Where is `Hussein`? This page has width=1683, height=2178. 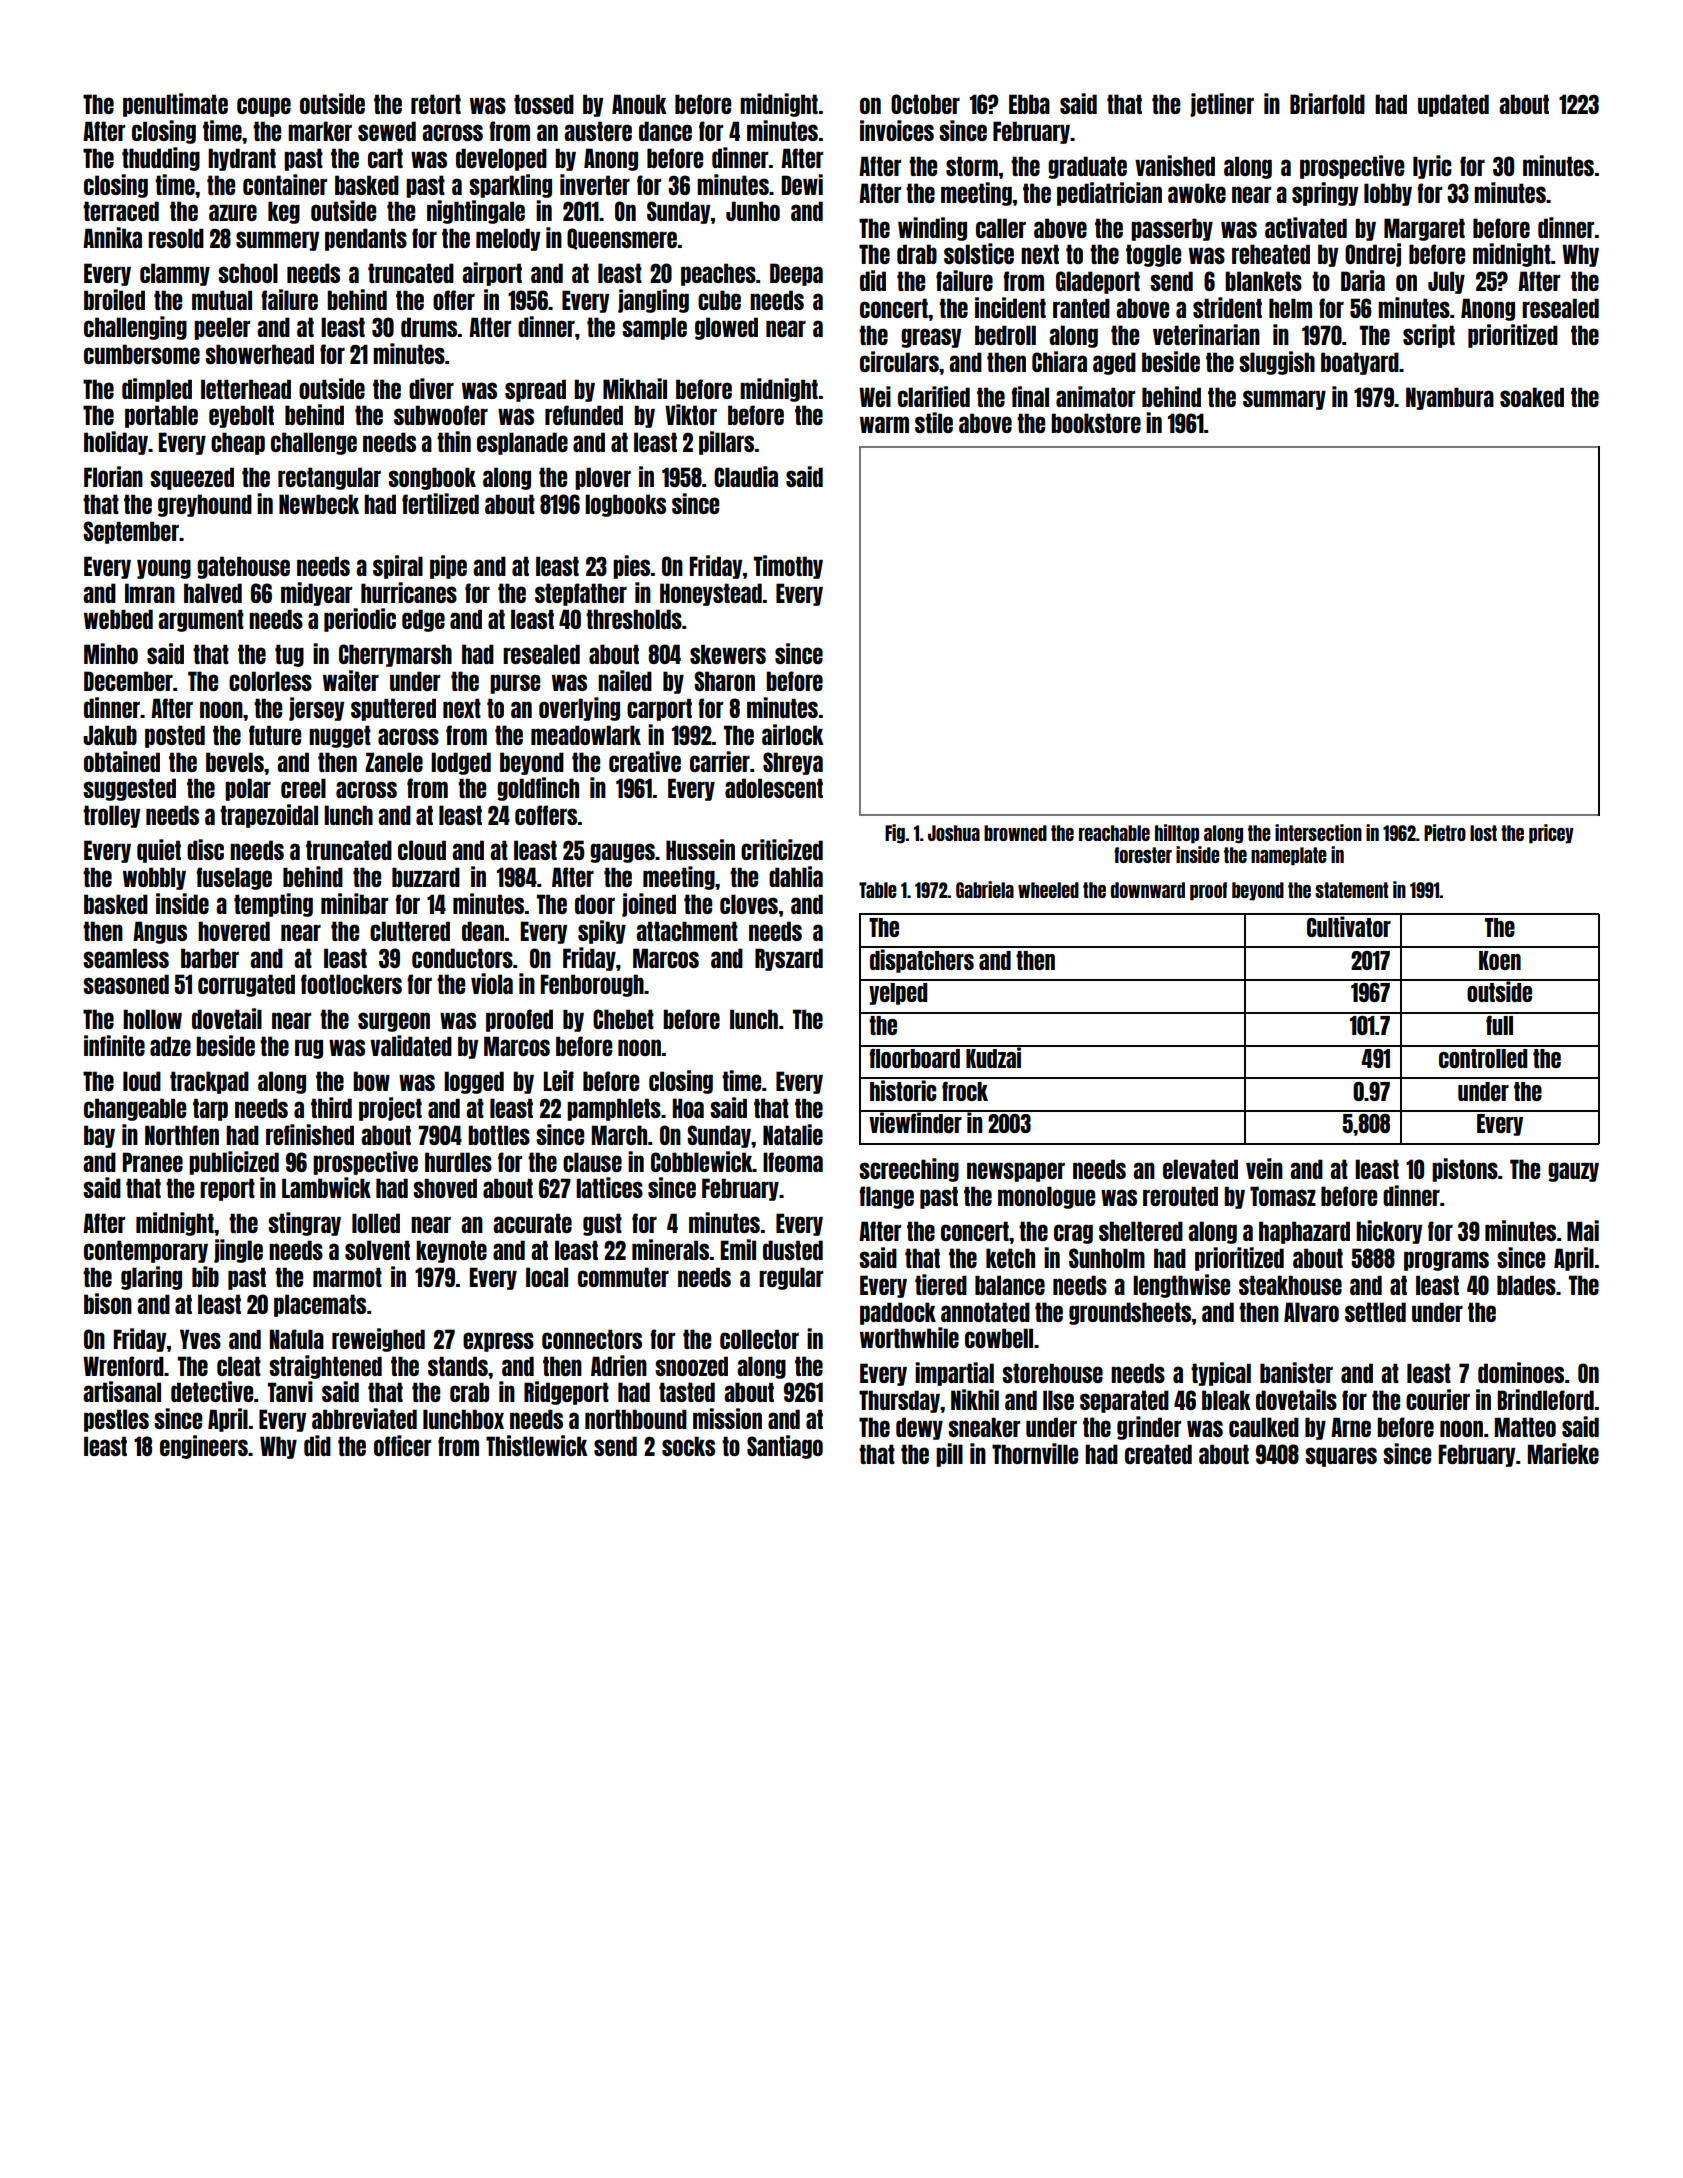
Hussein is located at coordinates (700, 849).
